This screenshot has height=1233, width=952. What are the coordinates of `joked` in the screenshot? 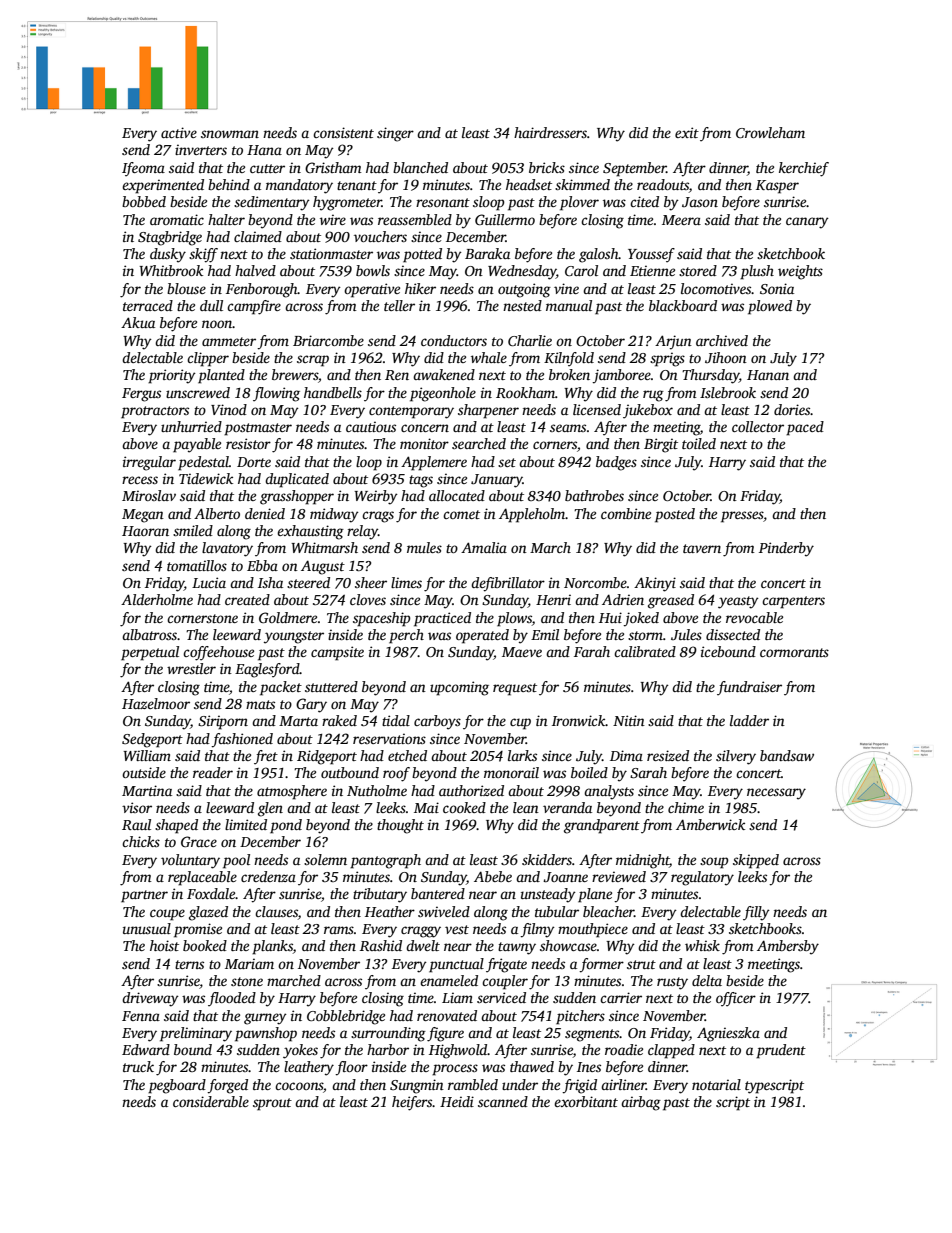 It's located at (641, 619).
